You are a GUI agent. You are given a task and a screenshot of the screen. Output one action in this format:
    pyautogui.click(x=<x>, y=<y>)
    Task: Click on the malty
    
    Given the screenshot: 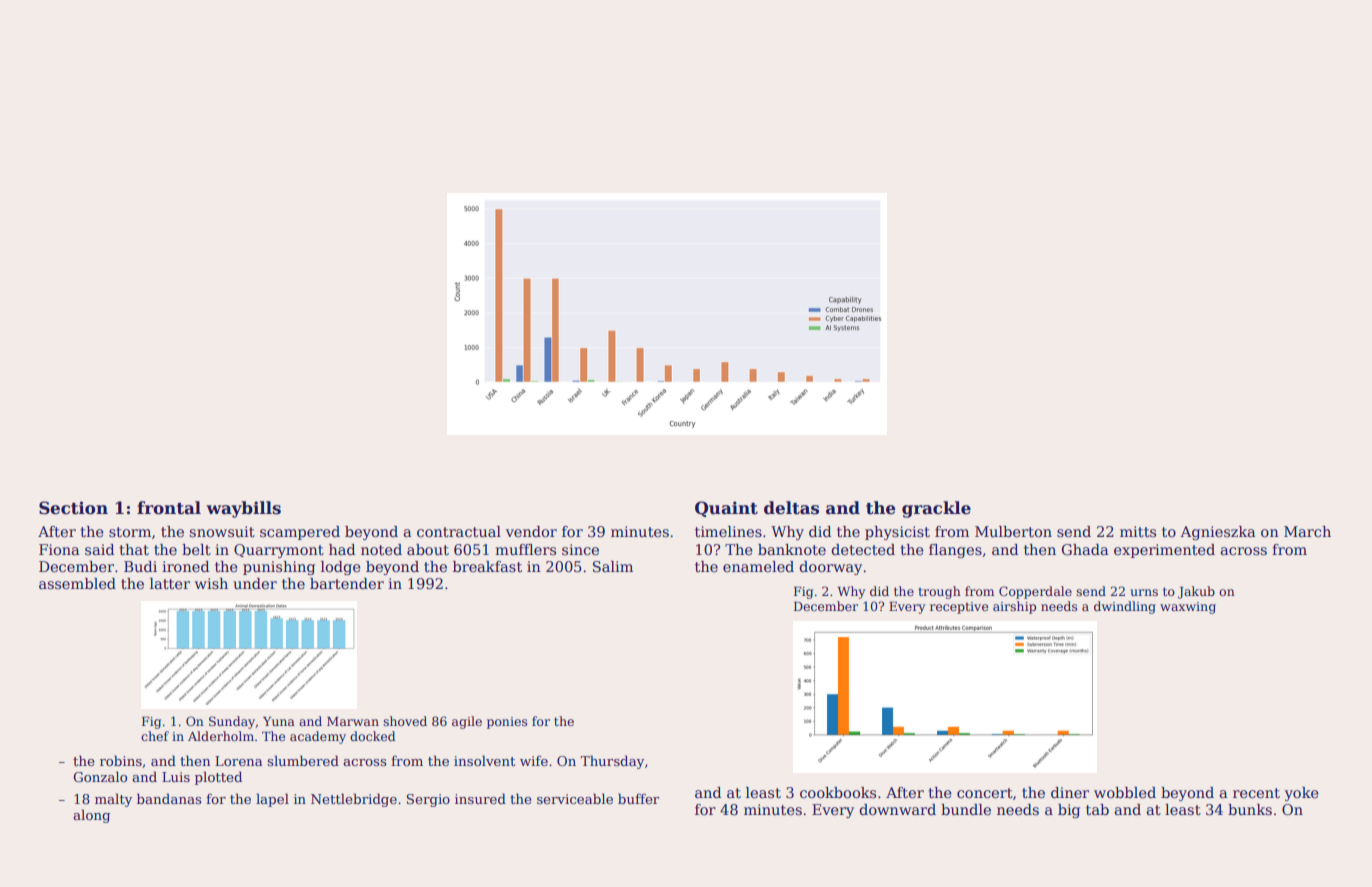 What is the action you would take?
    pyautogui.click(x=113, y=800)
